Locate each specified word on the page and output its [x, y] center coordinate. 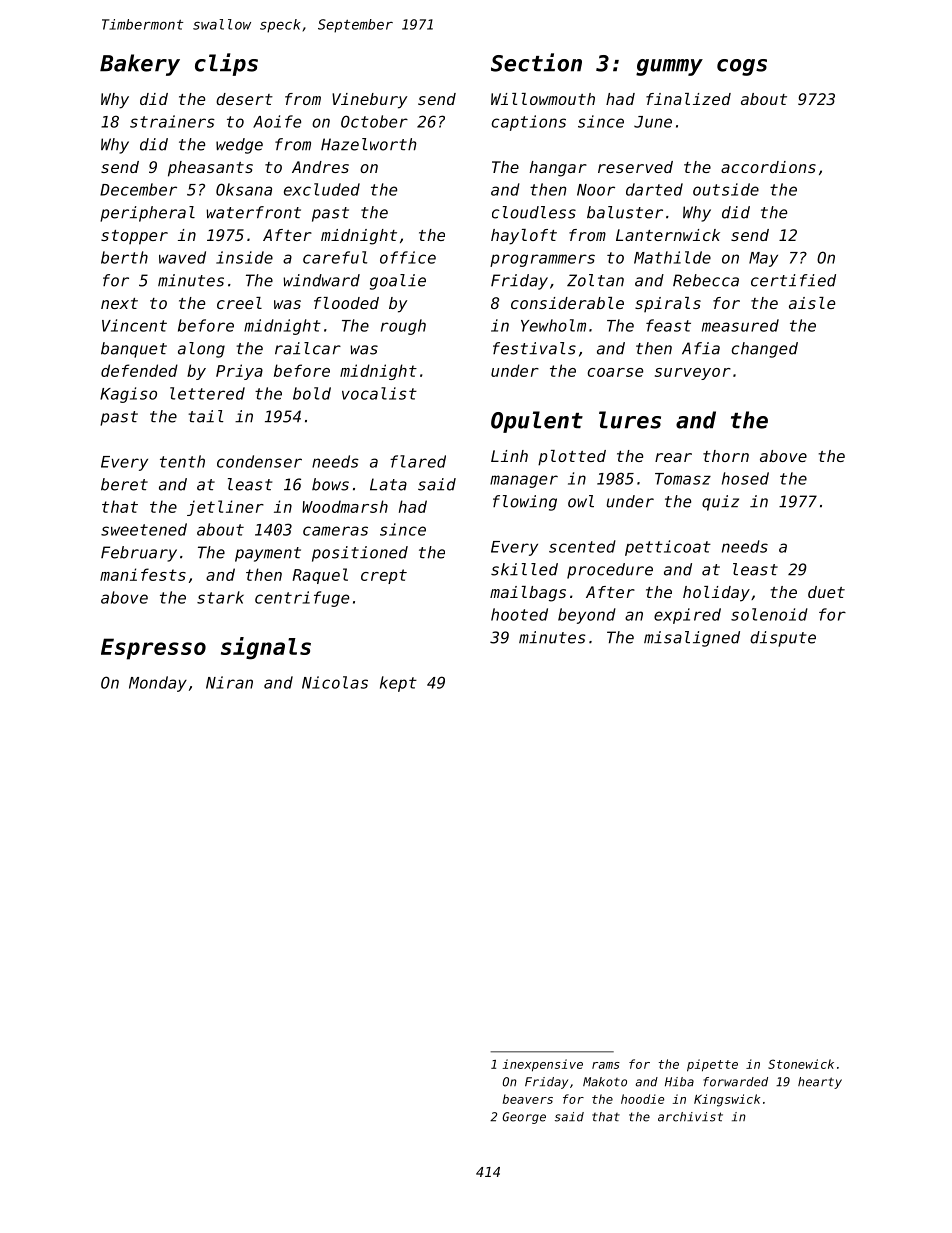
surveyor [693, 374]
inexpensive [543, 1065]
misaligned [692, 639]
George [524, 1118]
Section [536, 62]
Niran [229, 682]
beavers [528, 1099]
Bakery [140, 65]
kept [398, 684]
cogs [742, 67]
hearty [820, 1083]
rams [606, 1065]
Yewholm [553, 325]
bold [312, 393]
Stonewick [801, 1064]
